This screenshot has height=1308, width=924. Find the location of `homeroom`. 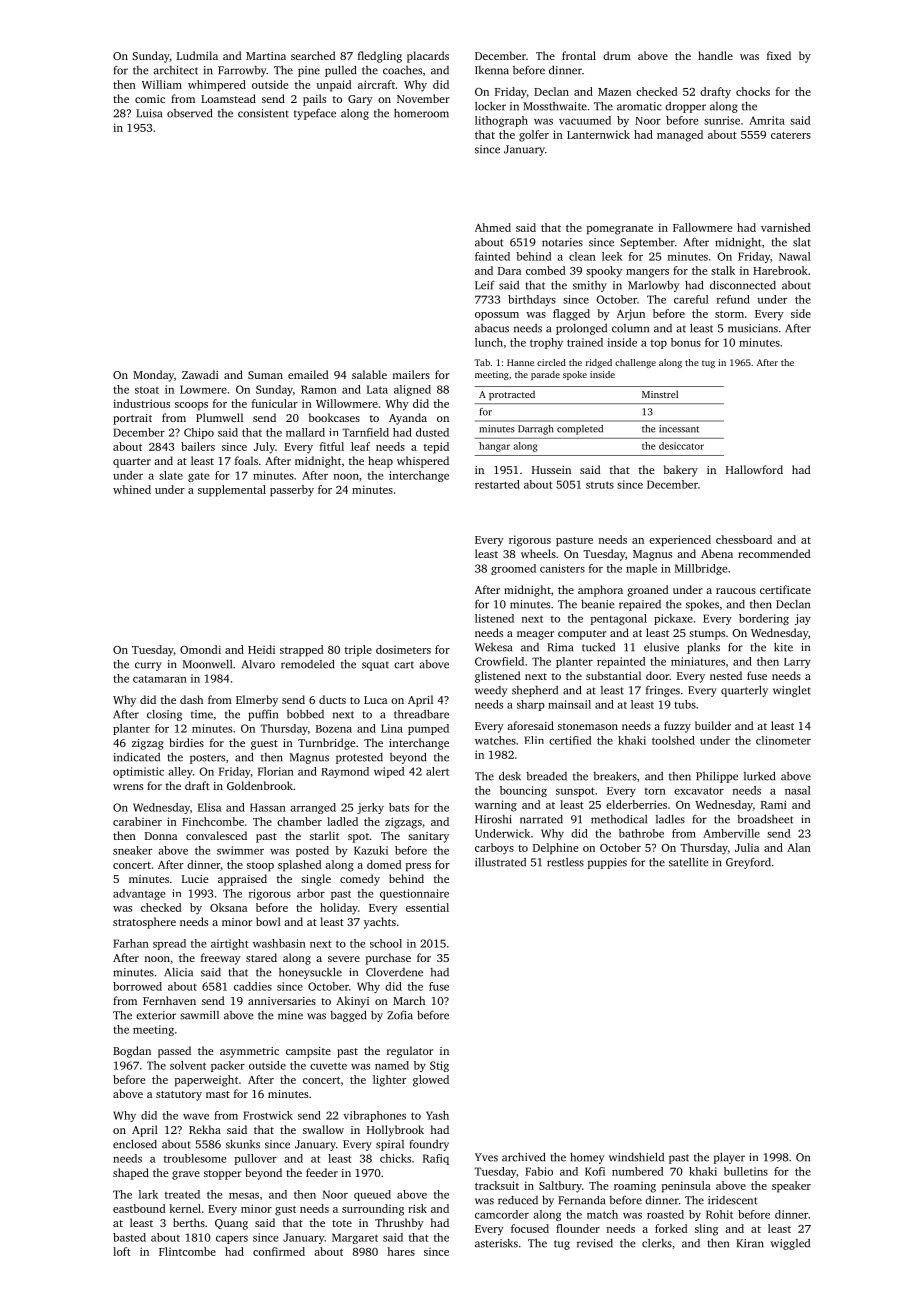

homeroom is located at coordinates (421, 113).
